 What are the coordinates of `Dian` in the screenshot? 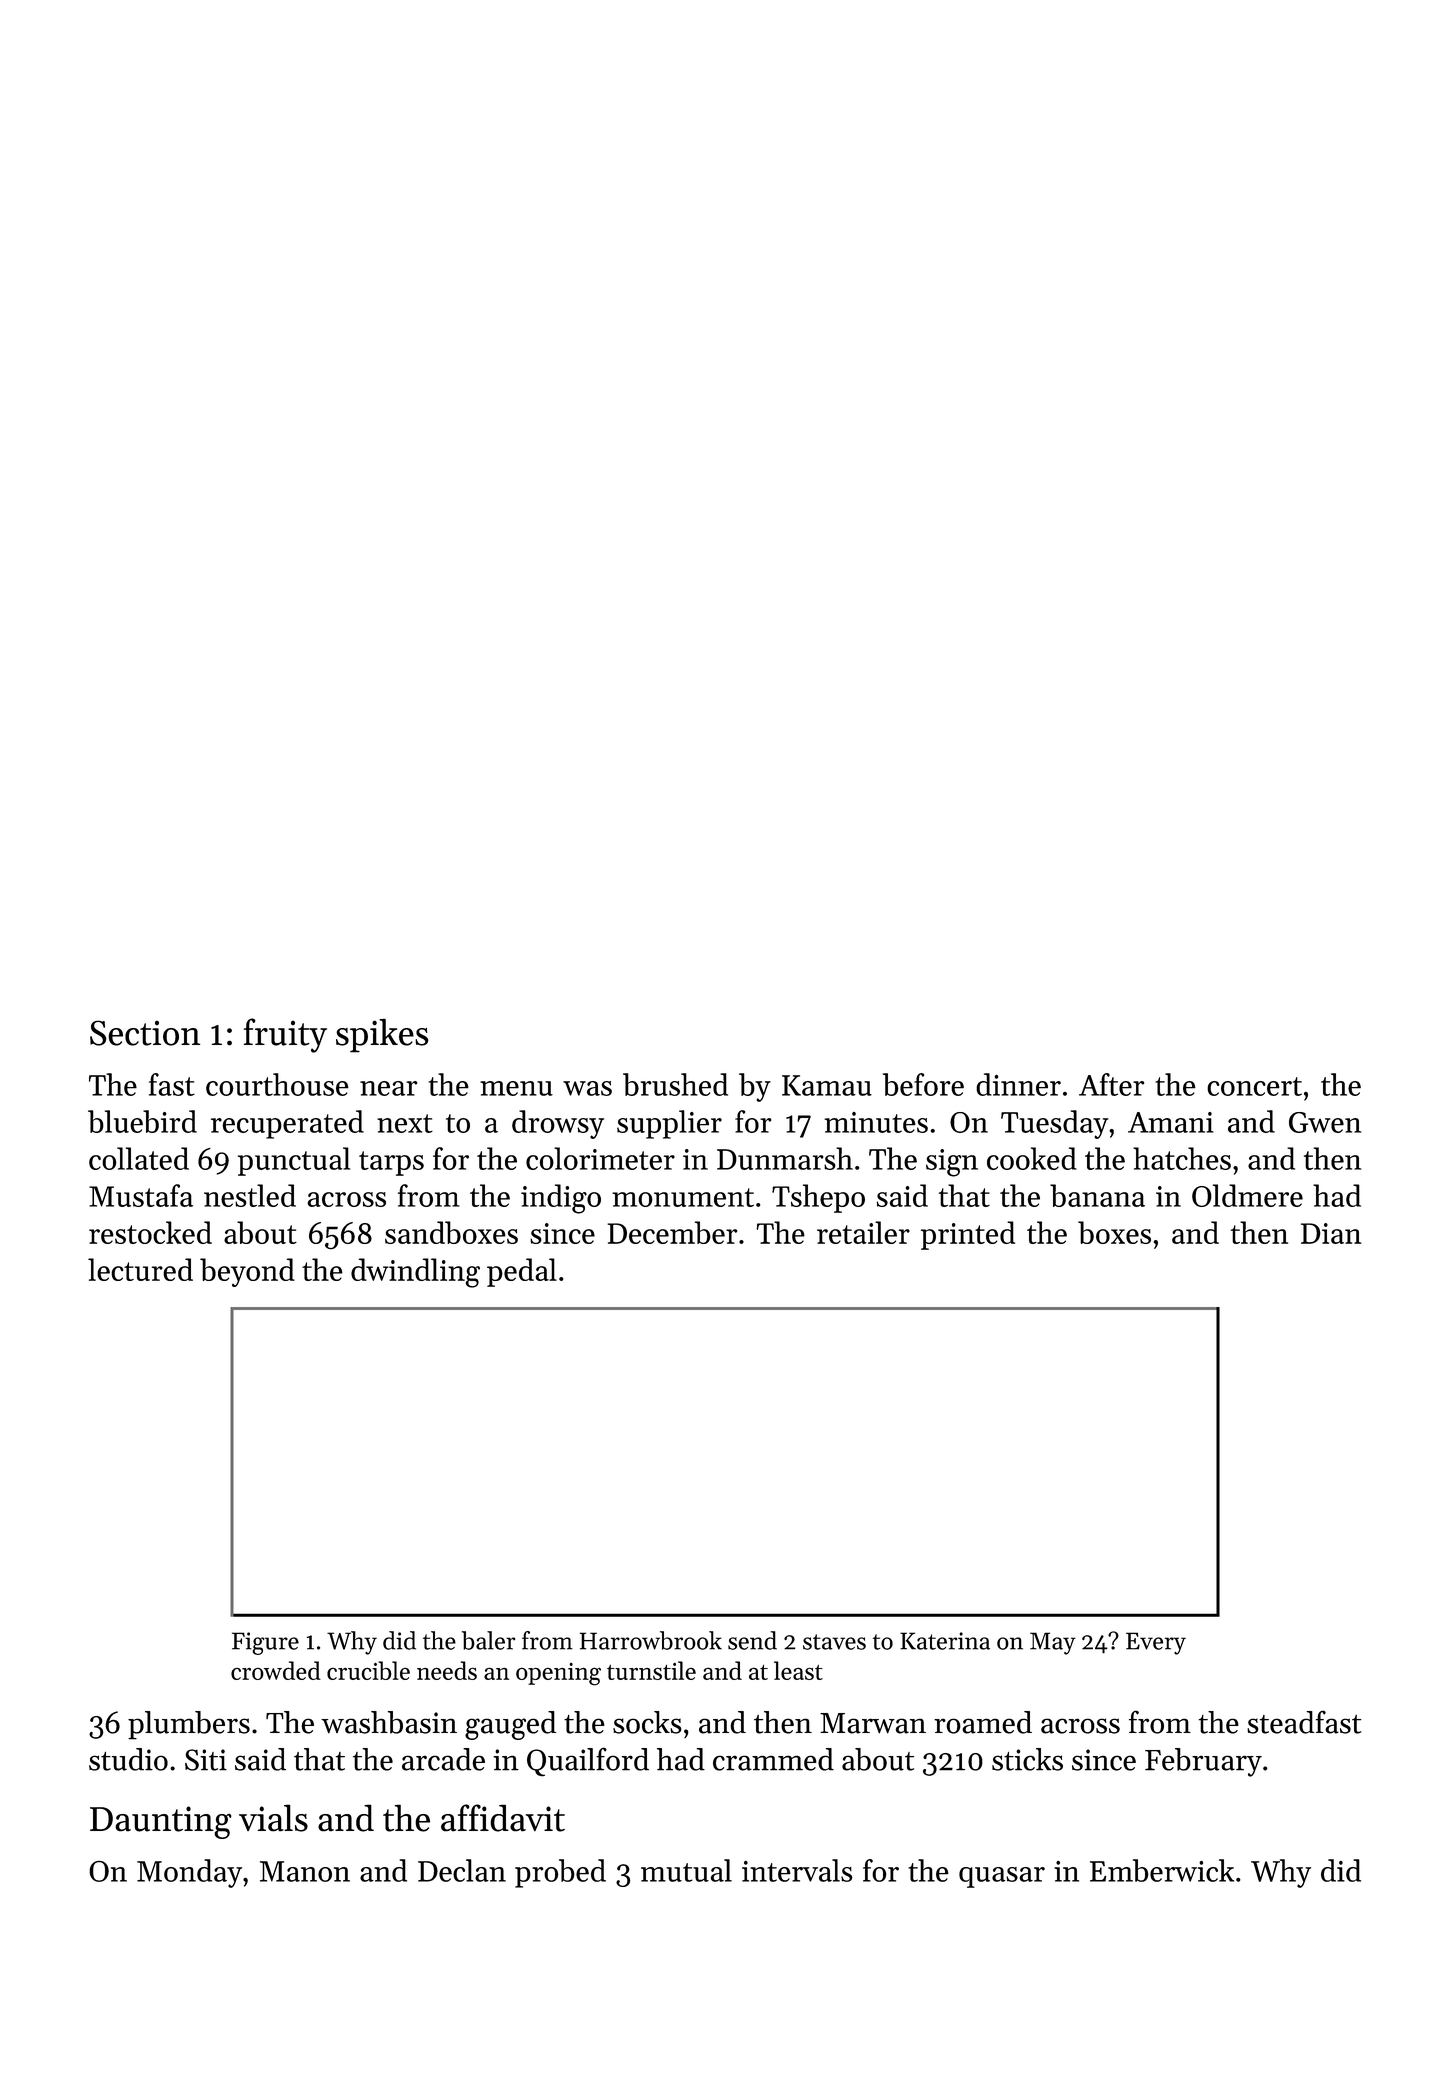 It's located at (1331, 1233).
